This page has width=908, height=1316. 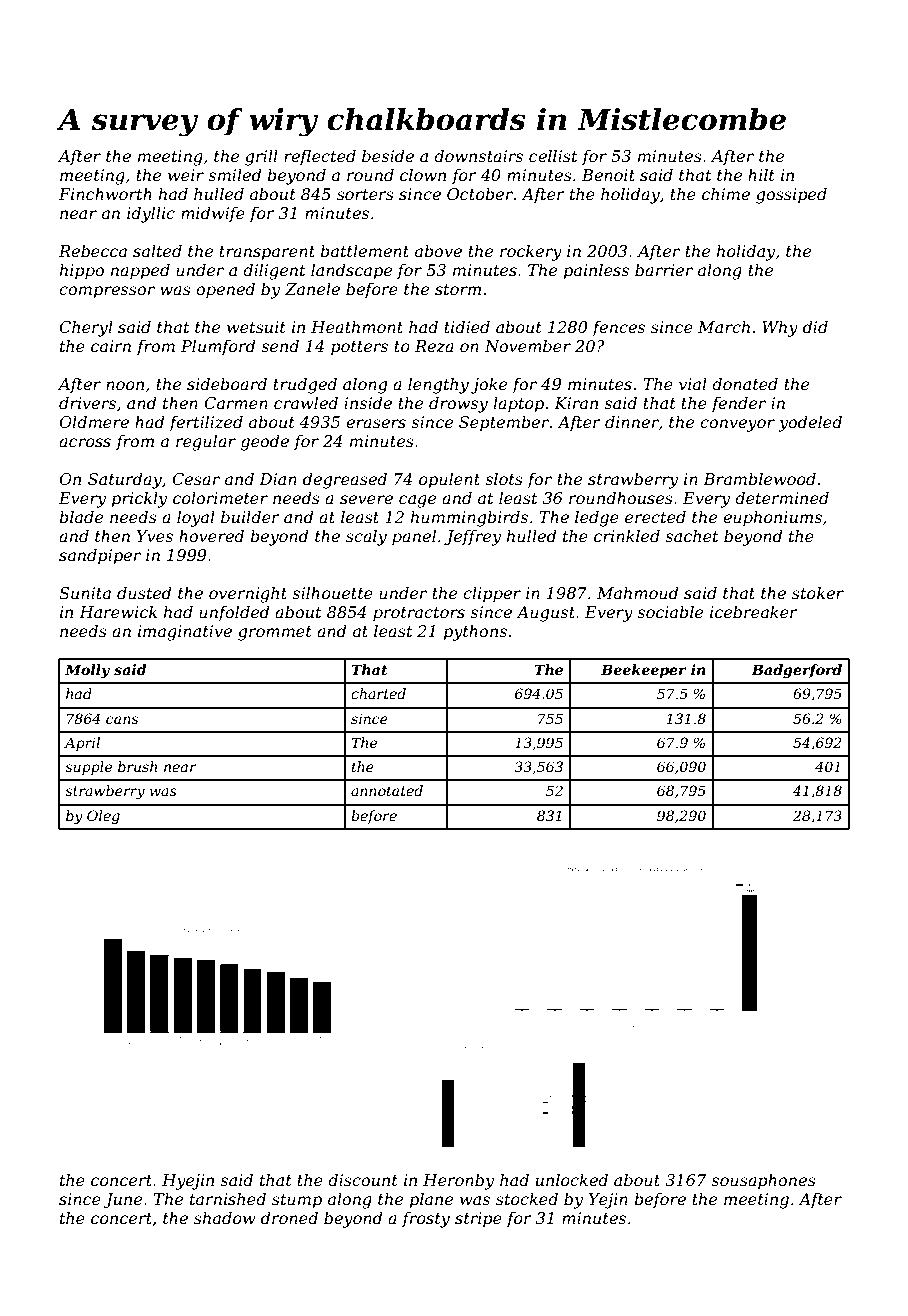 What do you see at coordinates (553, 155) in the page?
I see `cellist` at bounding box center [553, 155].
